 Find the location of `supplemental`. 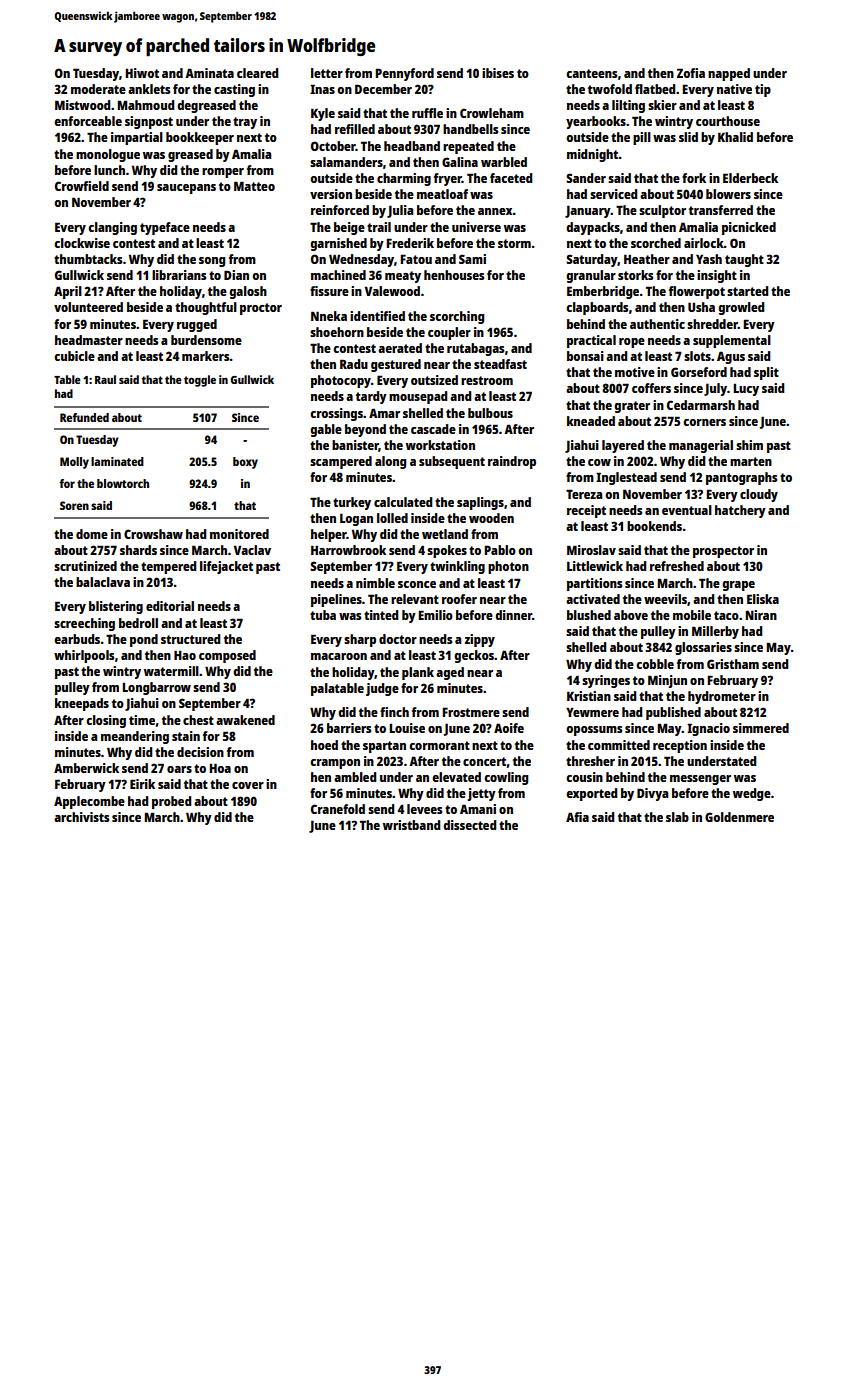

supplemental is located at coordinates (732, 341).
